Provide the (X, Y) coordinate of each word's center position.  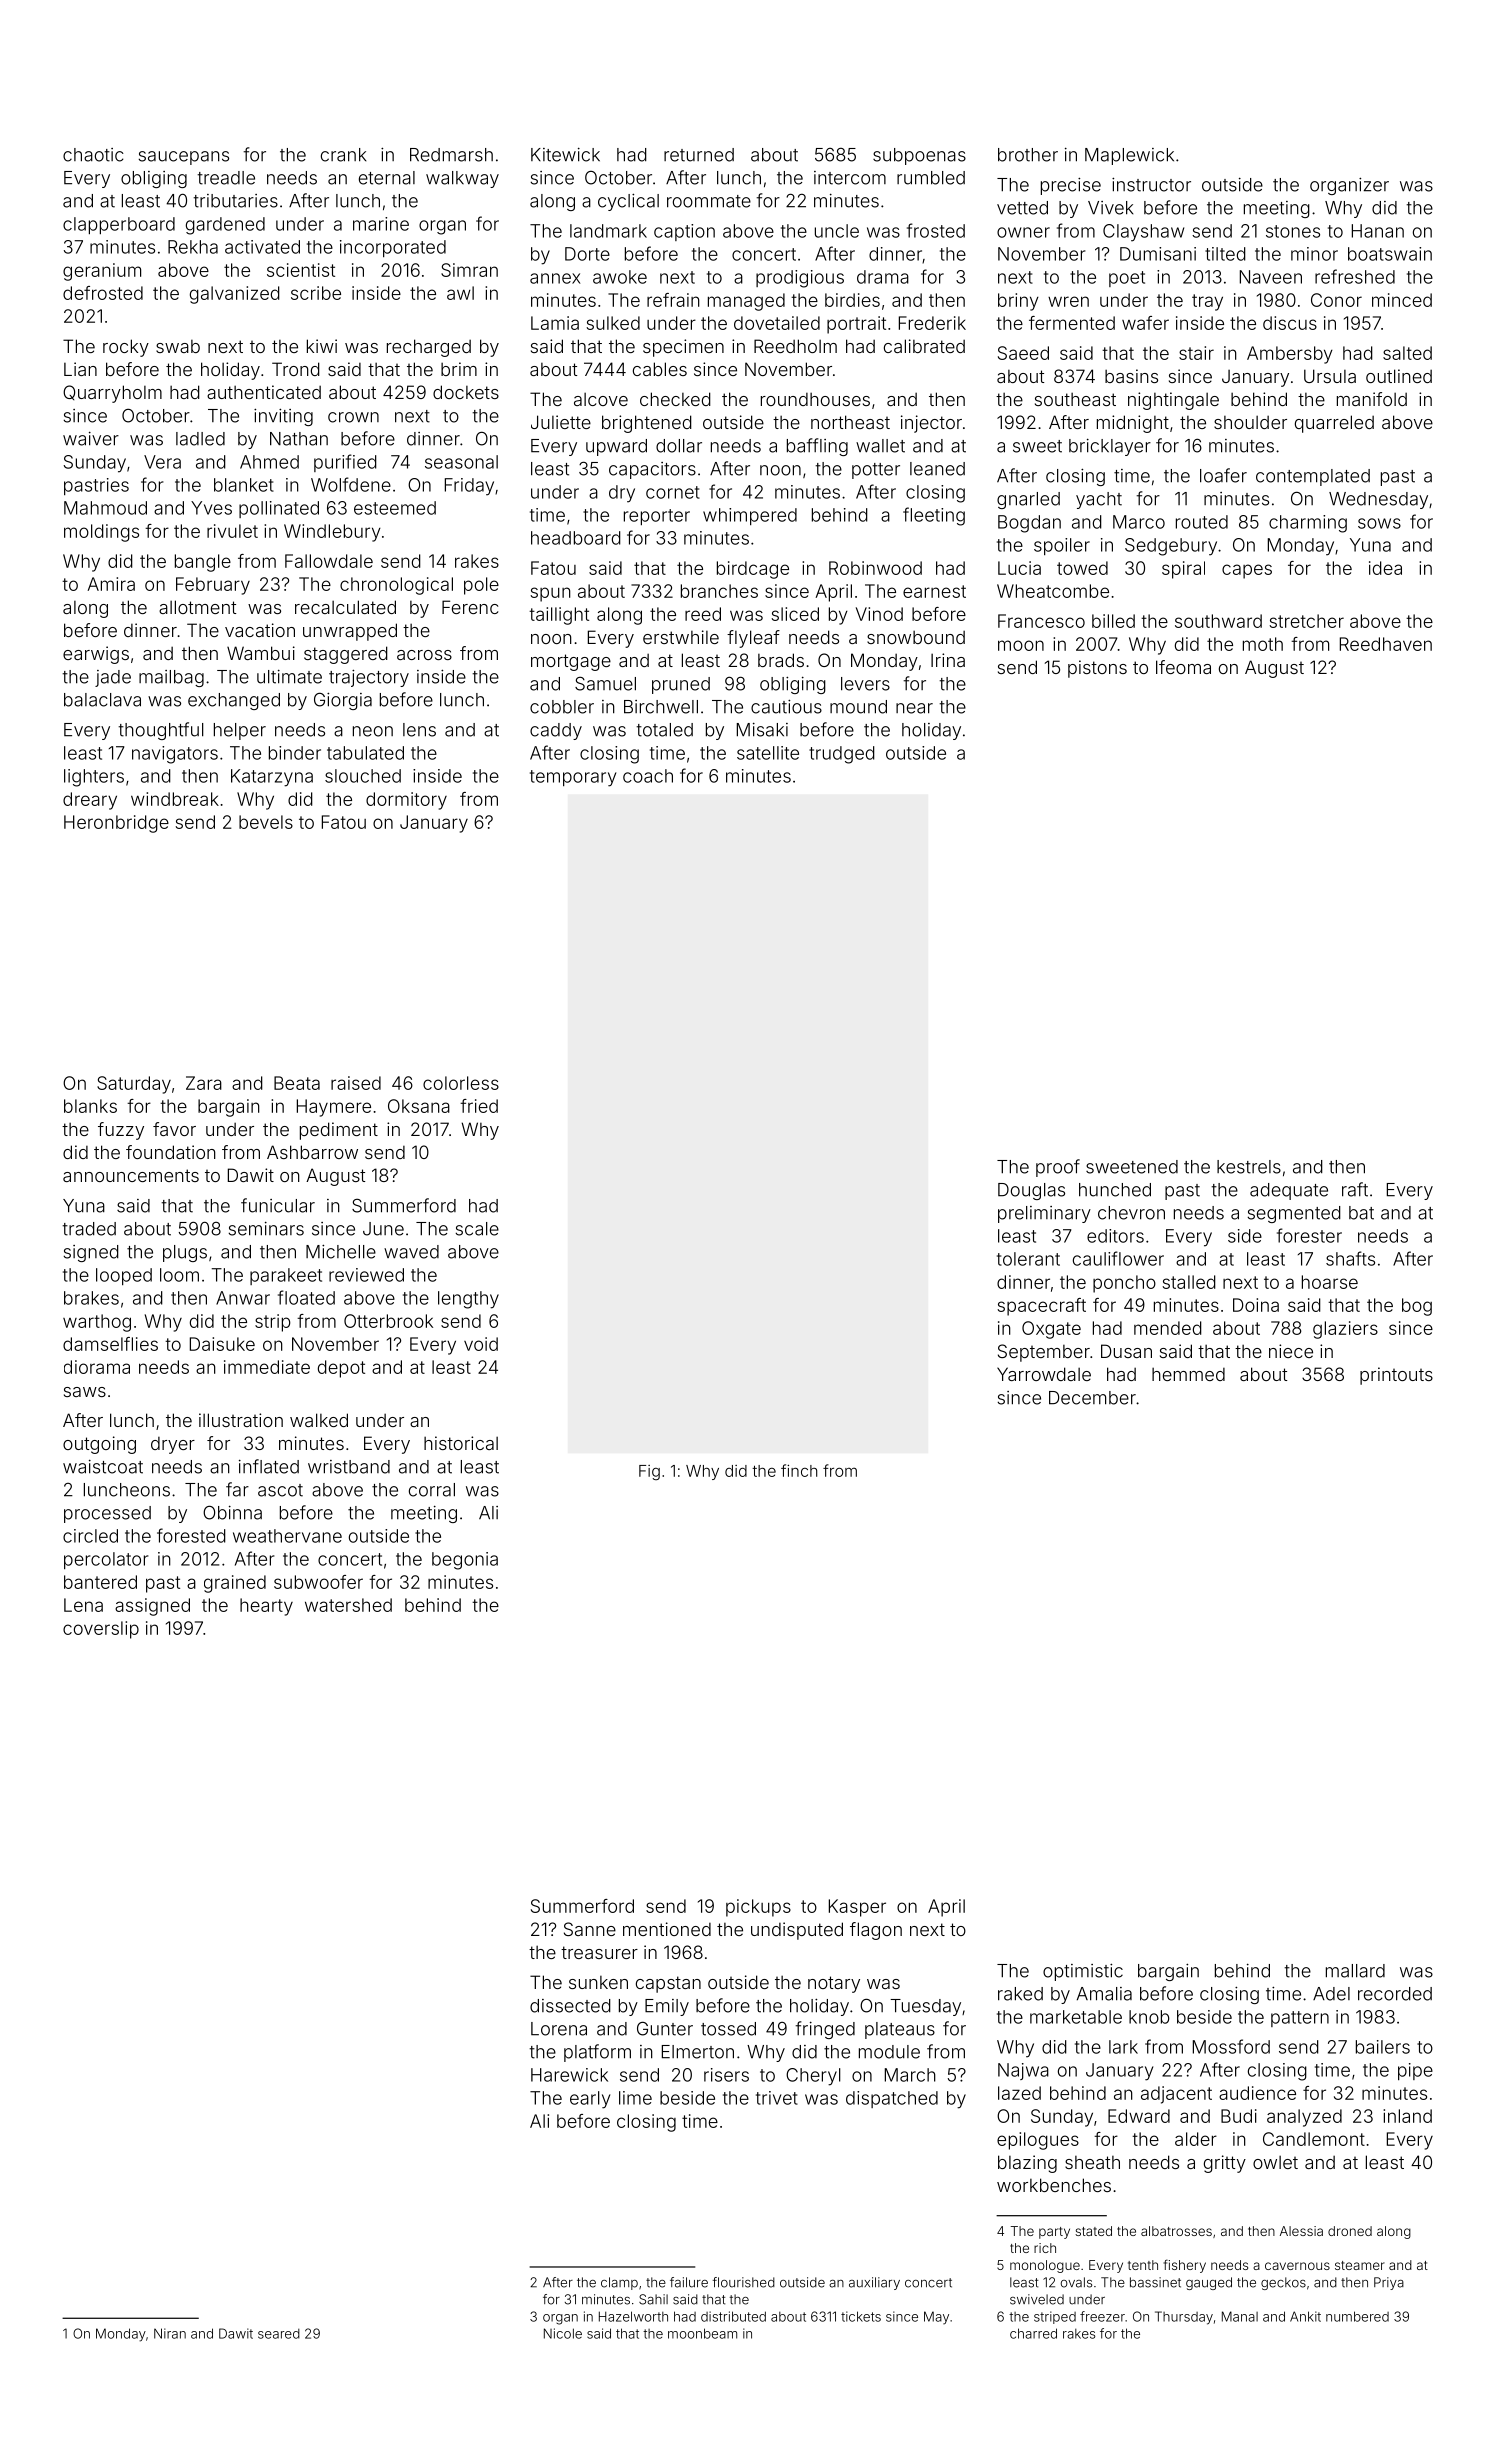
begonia (465, 1561)
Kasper (857, 1908)
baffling (817, 447)
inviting (283, 417)
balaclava (102, 700)
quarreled (1334, 424)
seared (279, 2334)
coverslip (101, 1630)
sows (1379, 523)
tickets (861, 2316)
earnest (934, 591)
